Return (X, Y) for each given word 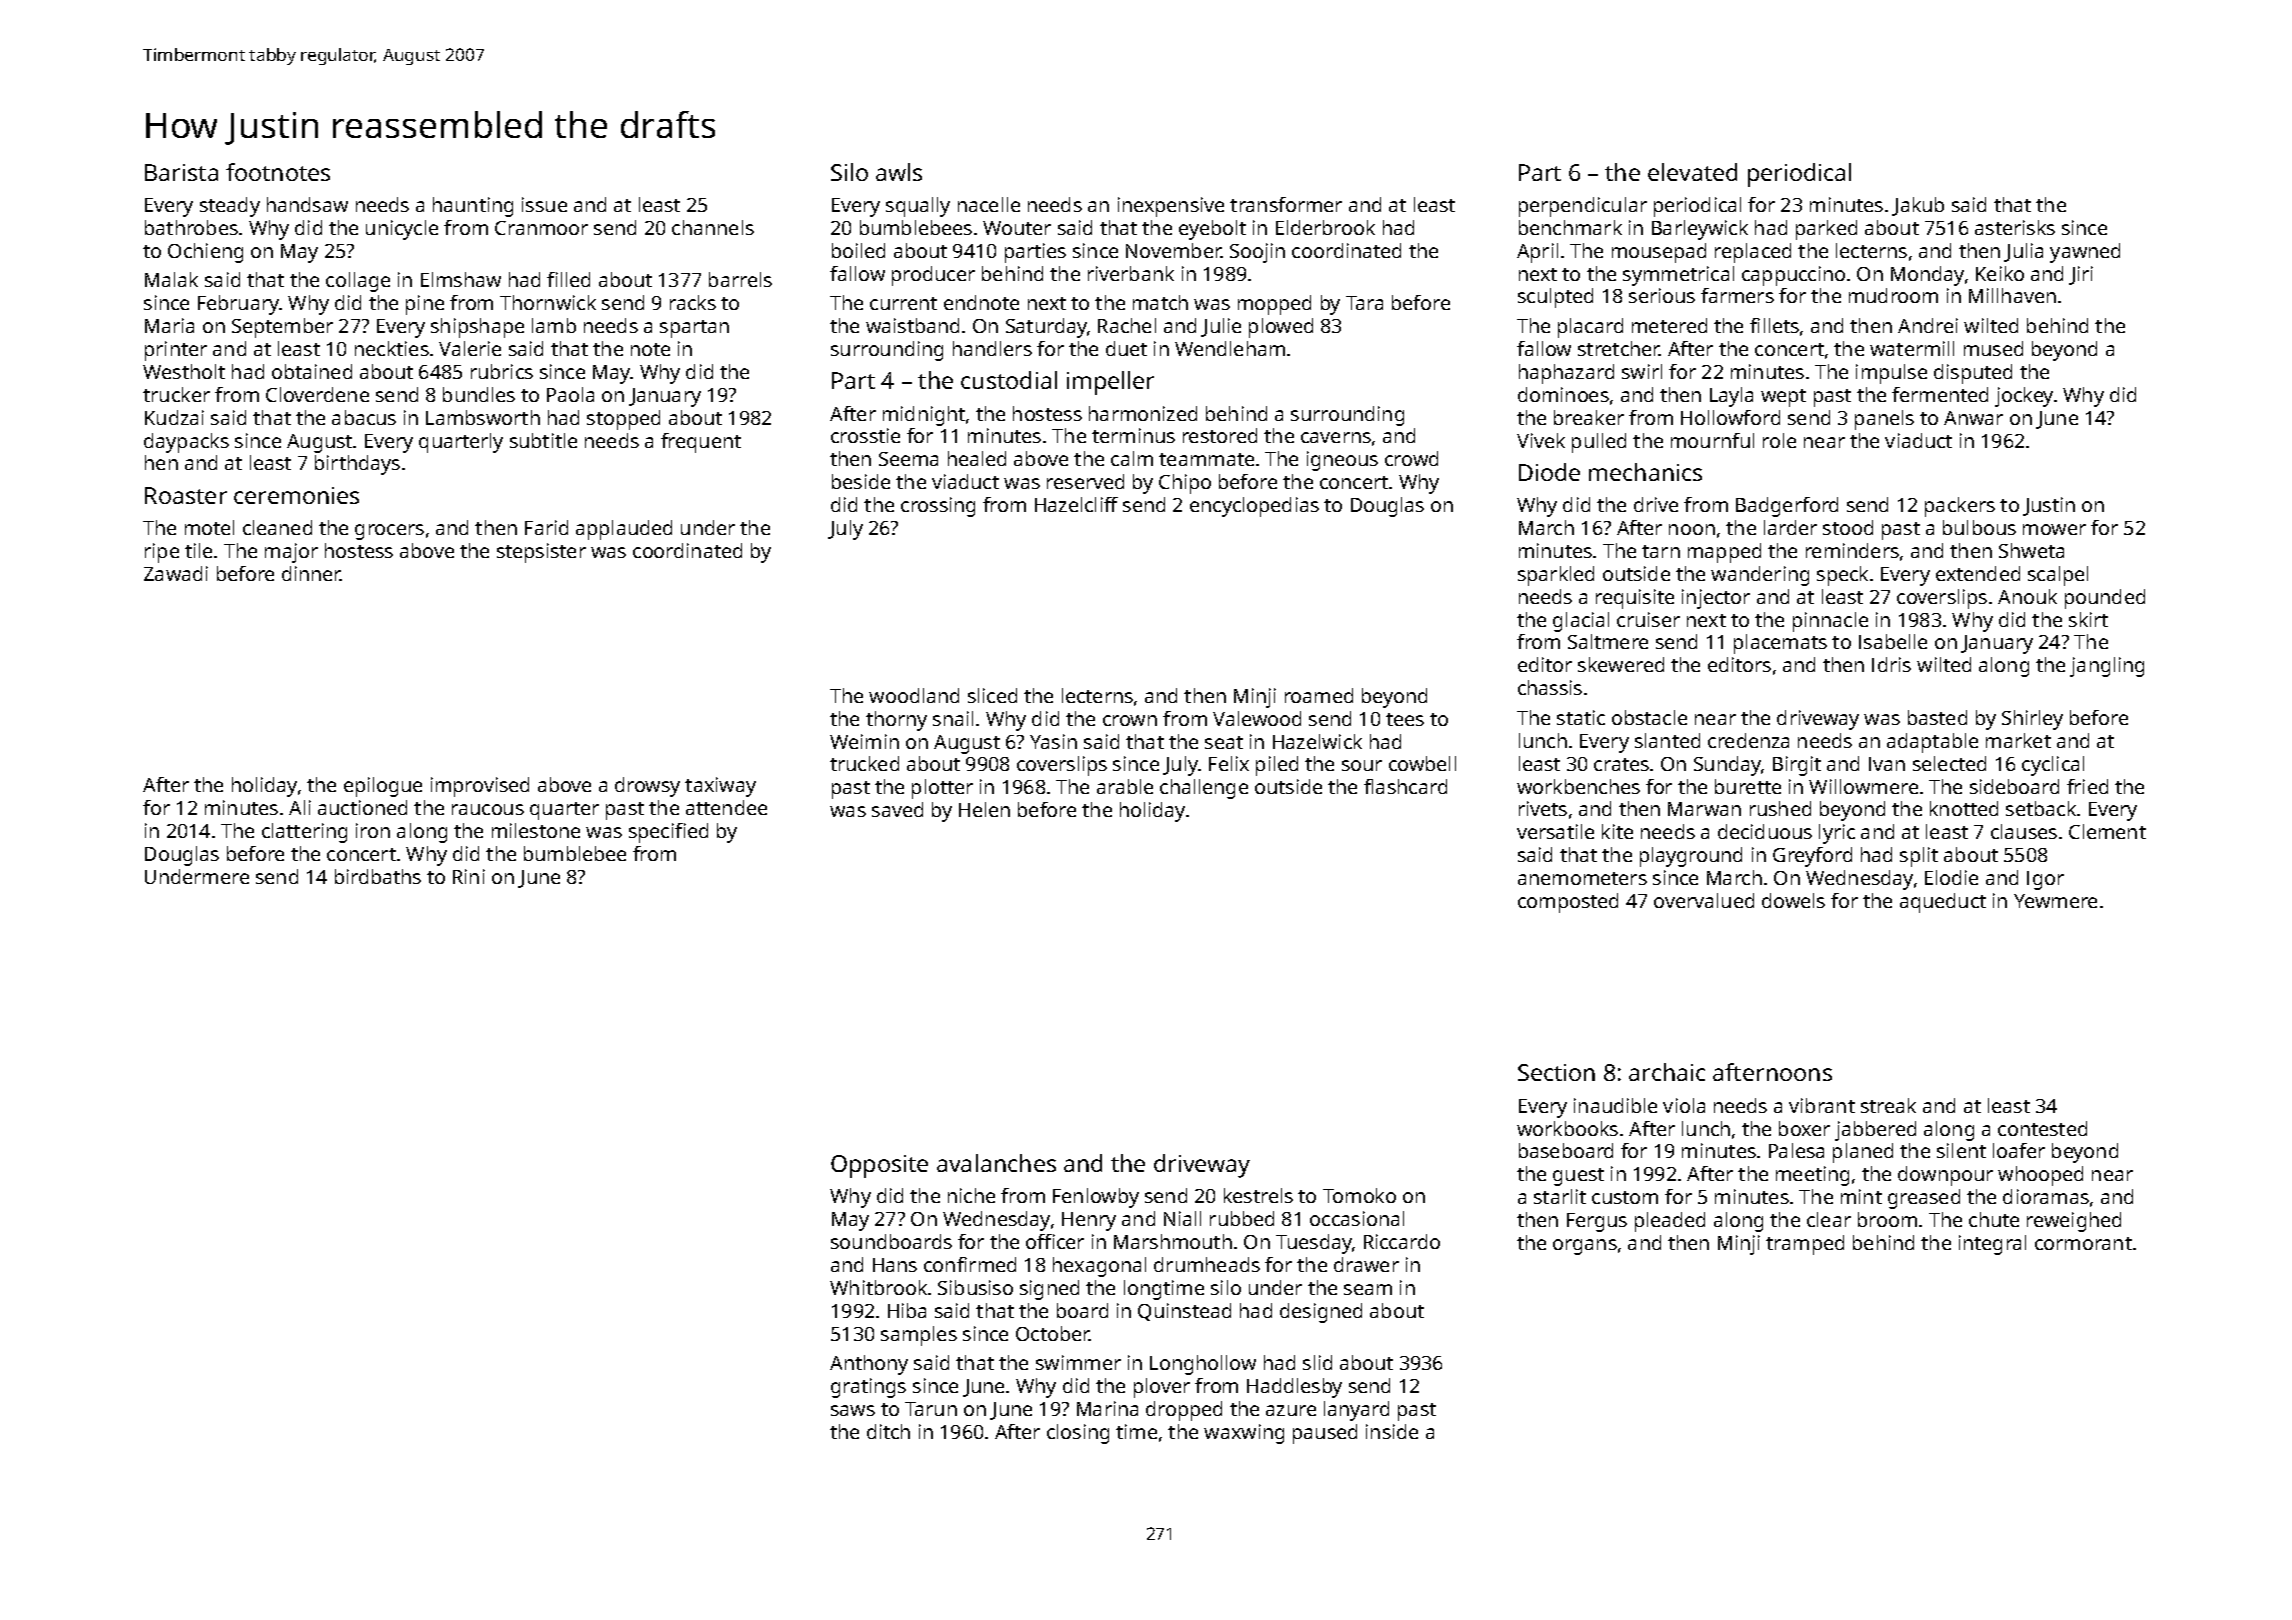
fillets (1774, 325)
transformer (1286, 204)
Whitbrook (878, 1287)
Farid (546, 527)
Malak (171, 279)
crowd (1411, 458)
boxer (1804, 1128)
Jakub (1918, 206)
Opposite (879, 1166)
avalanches (996, 1163)
